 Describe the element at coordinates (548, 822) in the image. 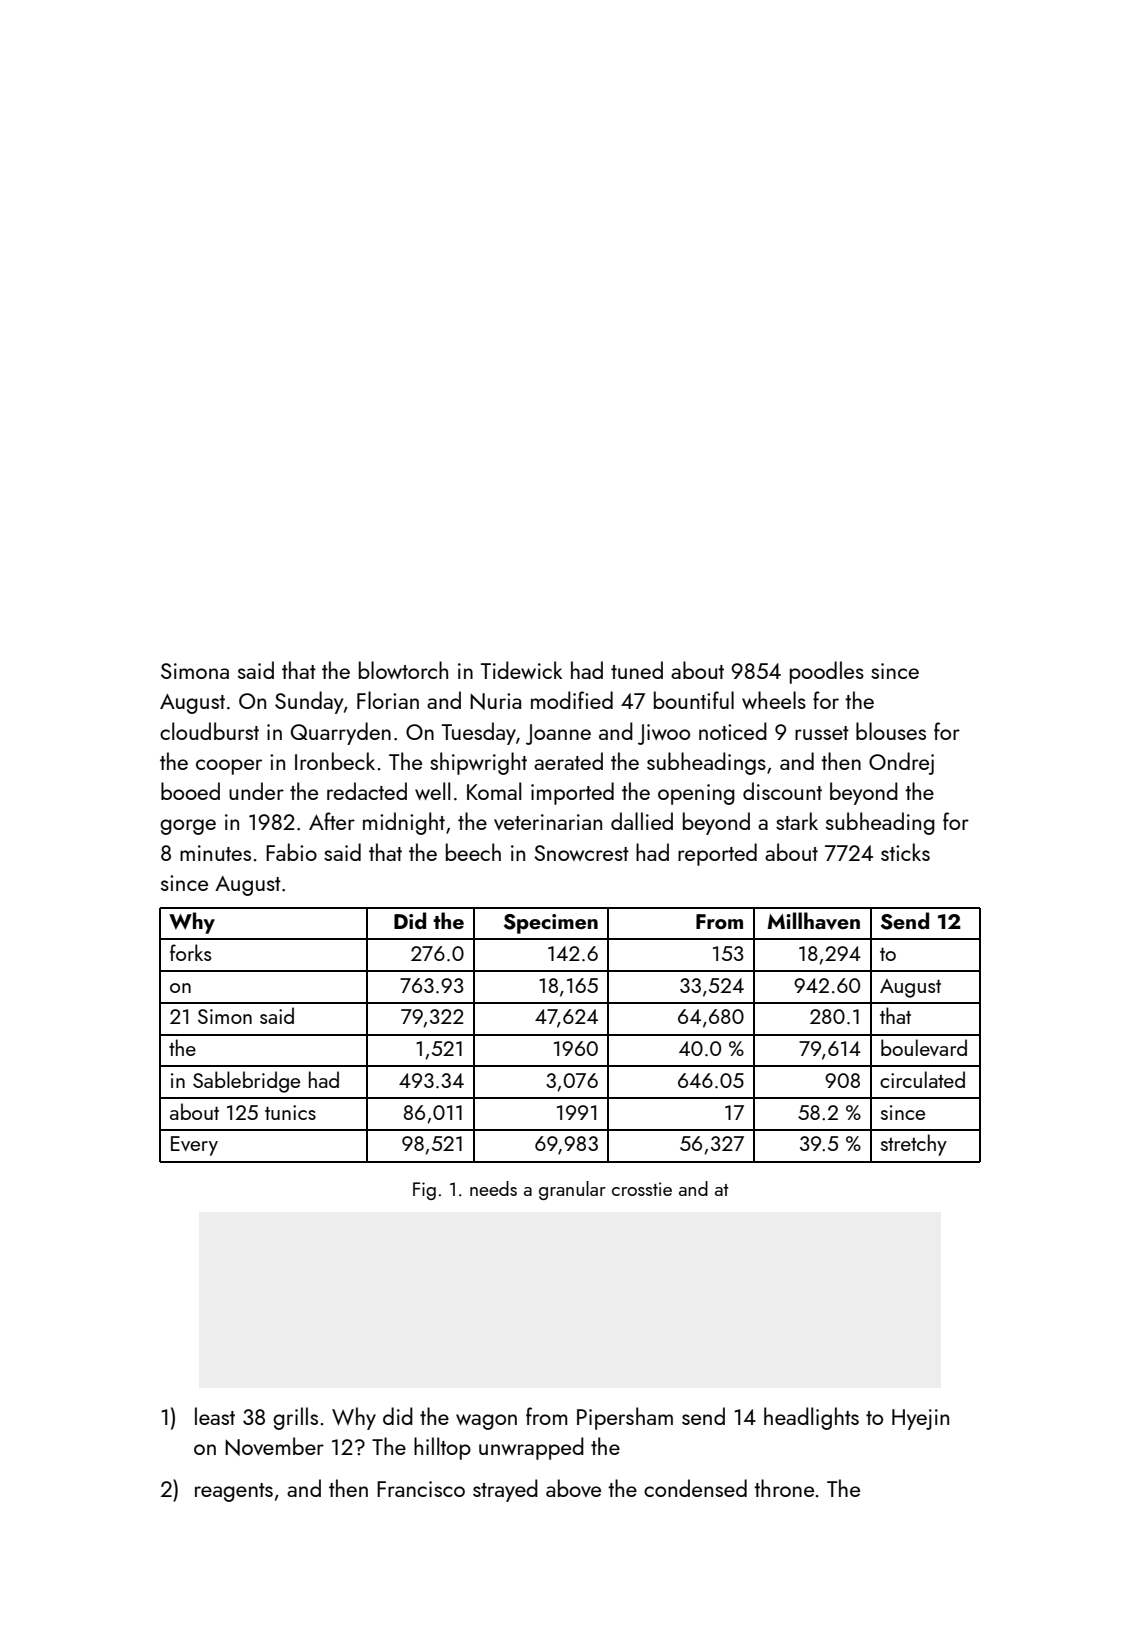

I see `veterinarian` at that location.
